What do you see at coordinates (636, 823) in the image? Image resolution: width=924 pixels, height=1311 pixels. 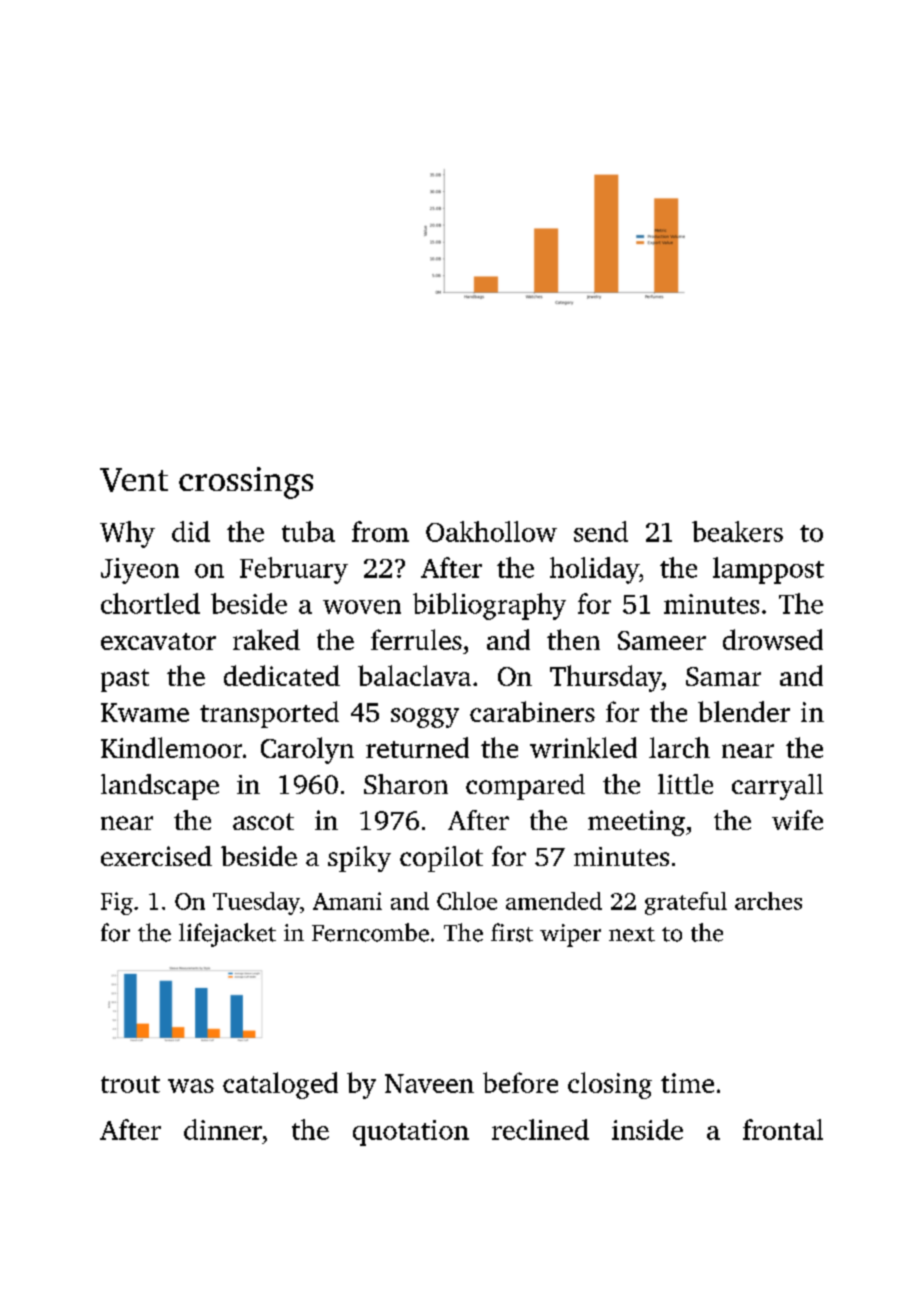 I see `meeting` at bounding box center [636, 823].
